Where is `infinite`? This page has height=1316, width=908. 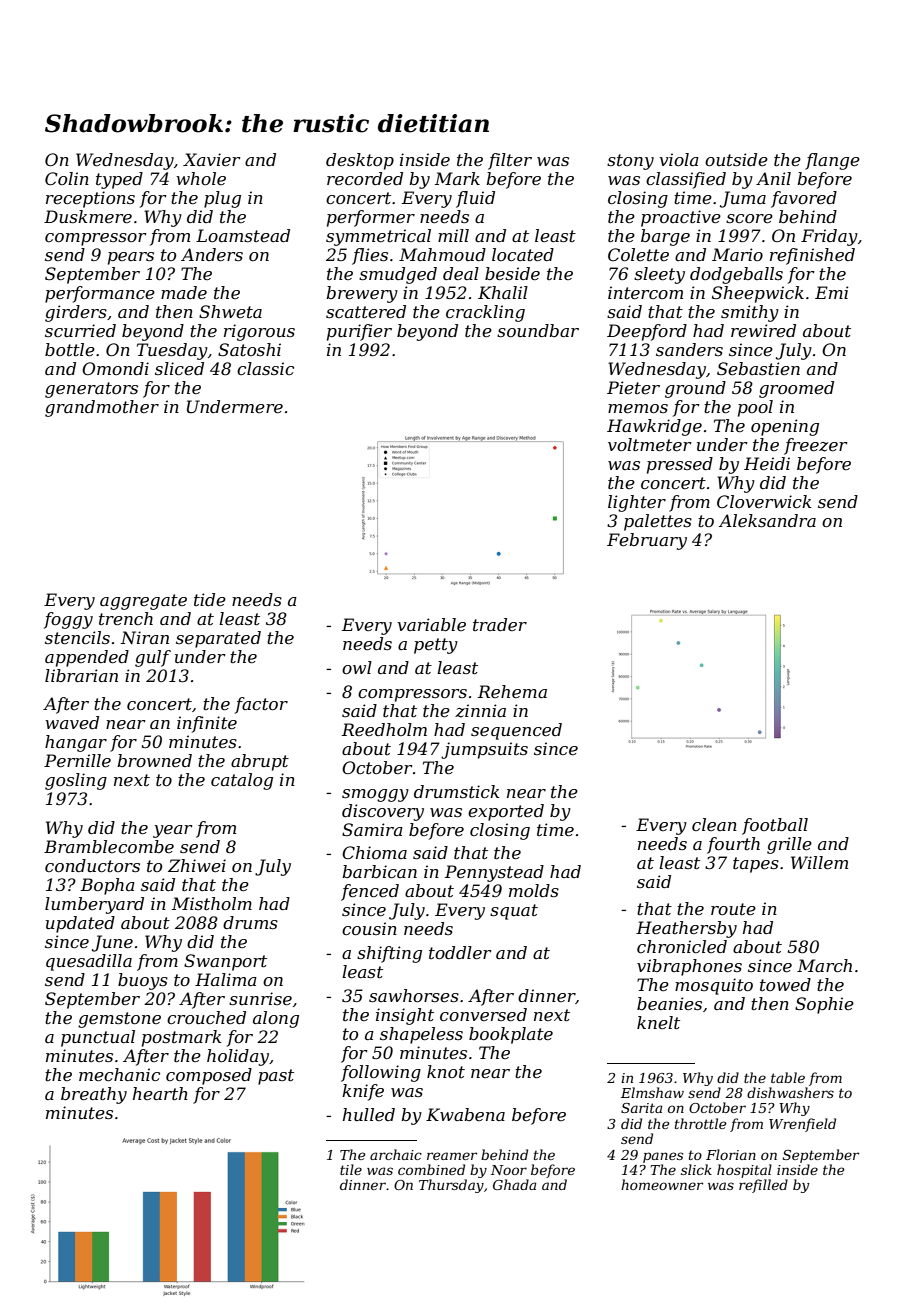
infinite is located at coordinates (207, 724).
